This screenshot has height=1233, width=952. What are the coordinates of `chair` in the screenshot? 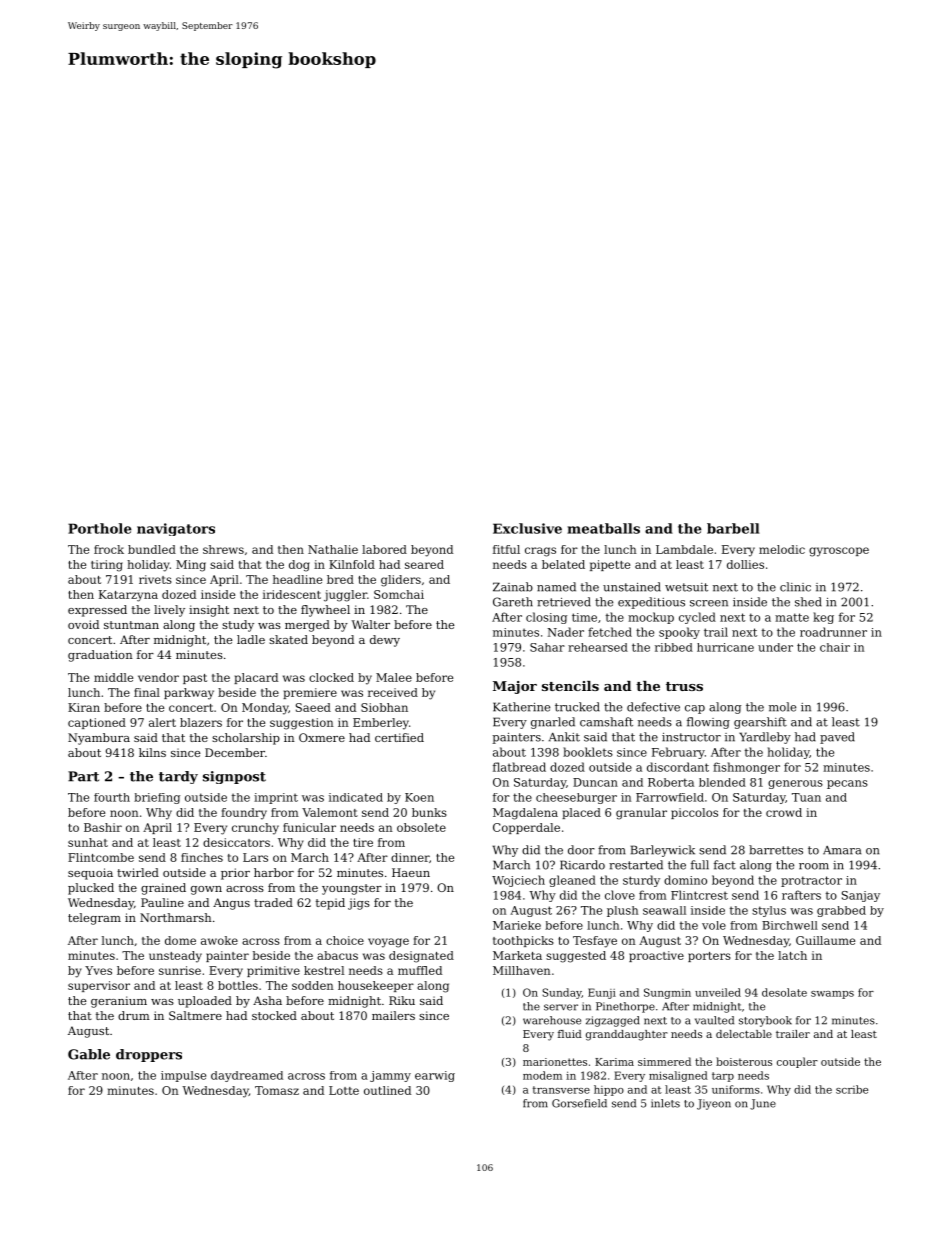 It's located at (835, 647).
